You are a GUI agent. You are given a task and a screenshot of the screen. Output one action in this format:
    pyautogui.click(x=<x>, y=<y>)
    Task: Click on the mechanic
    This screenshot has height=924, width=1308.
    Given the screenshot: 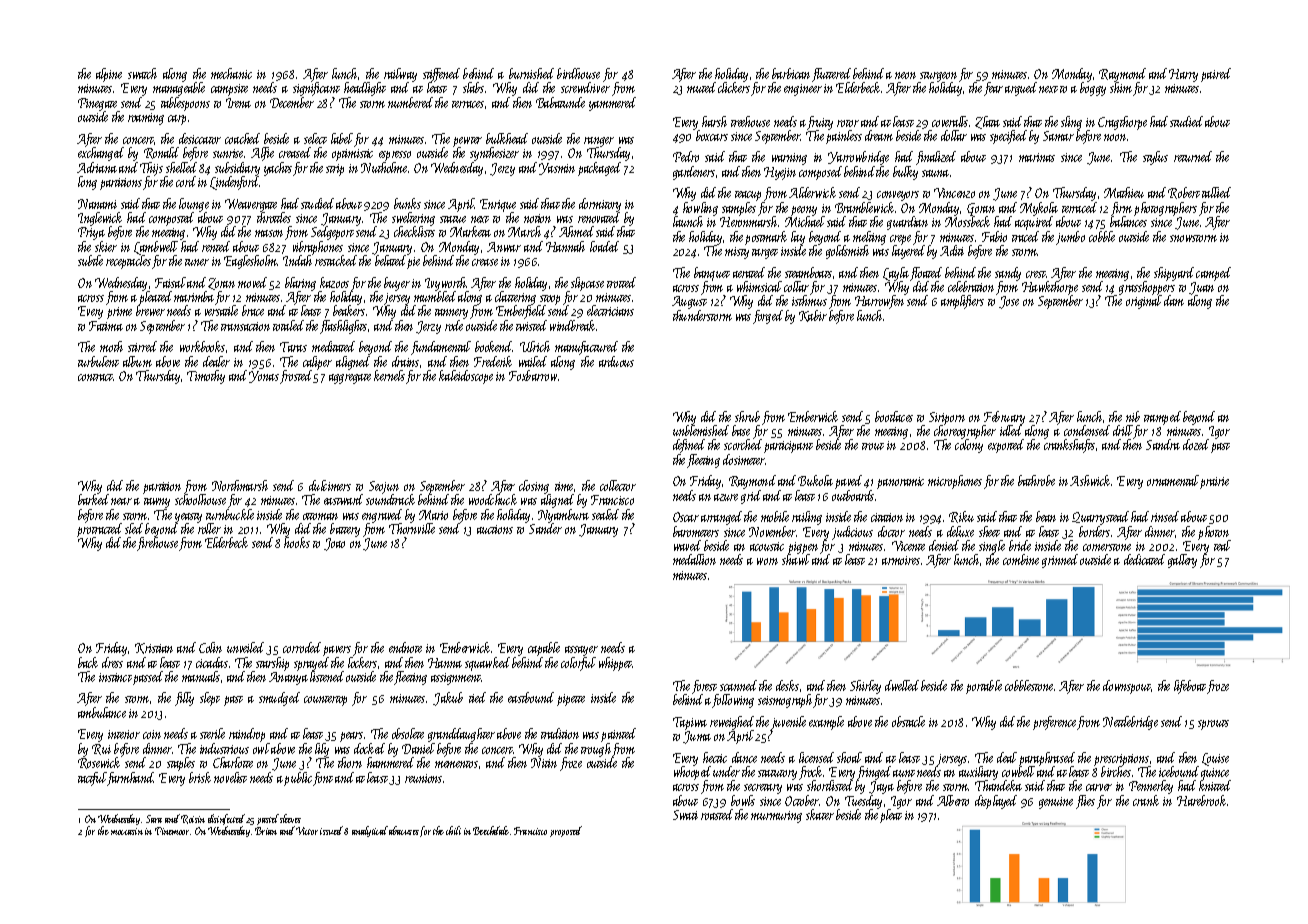 What is the action you would take?
    pyautogui.click(x=231, y=73)
